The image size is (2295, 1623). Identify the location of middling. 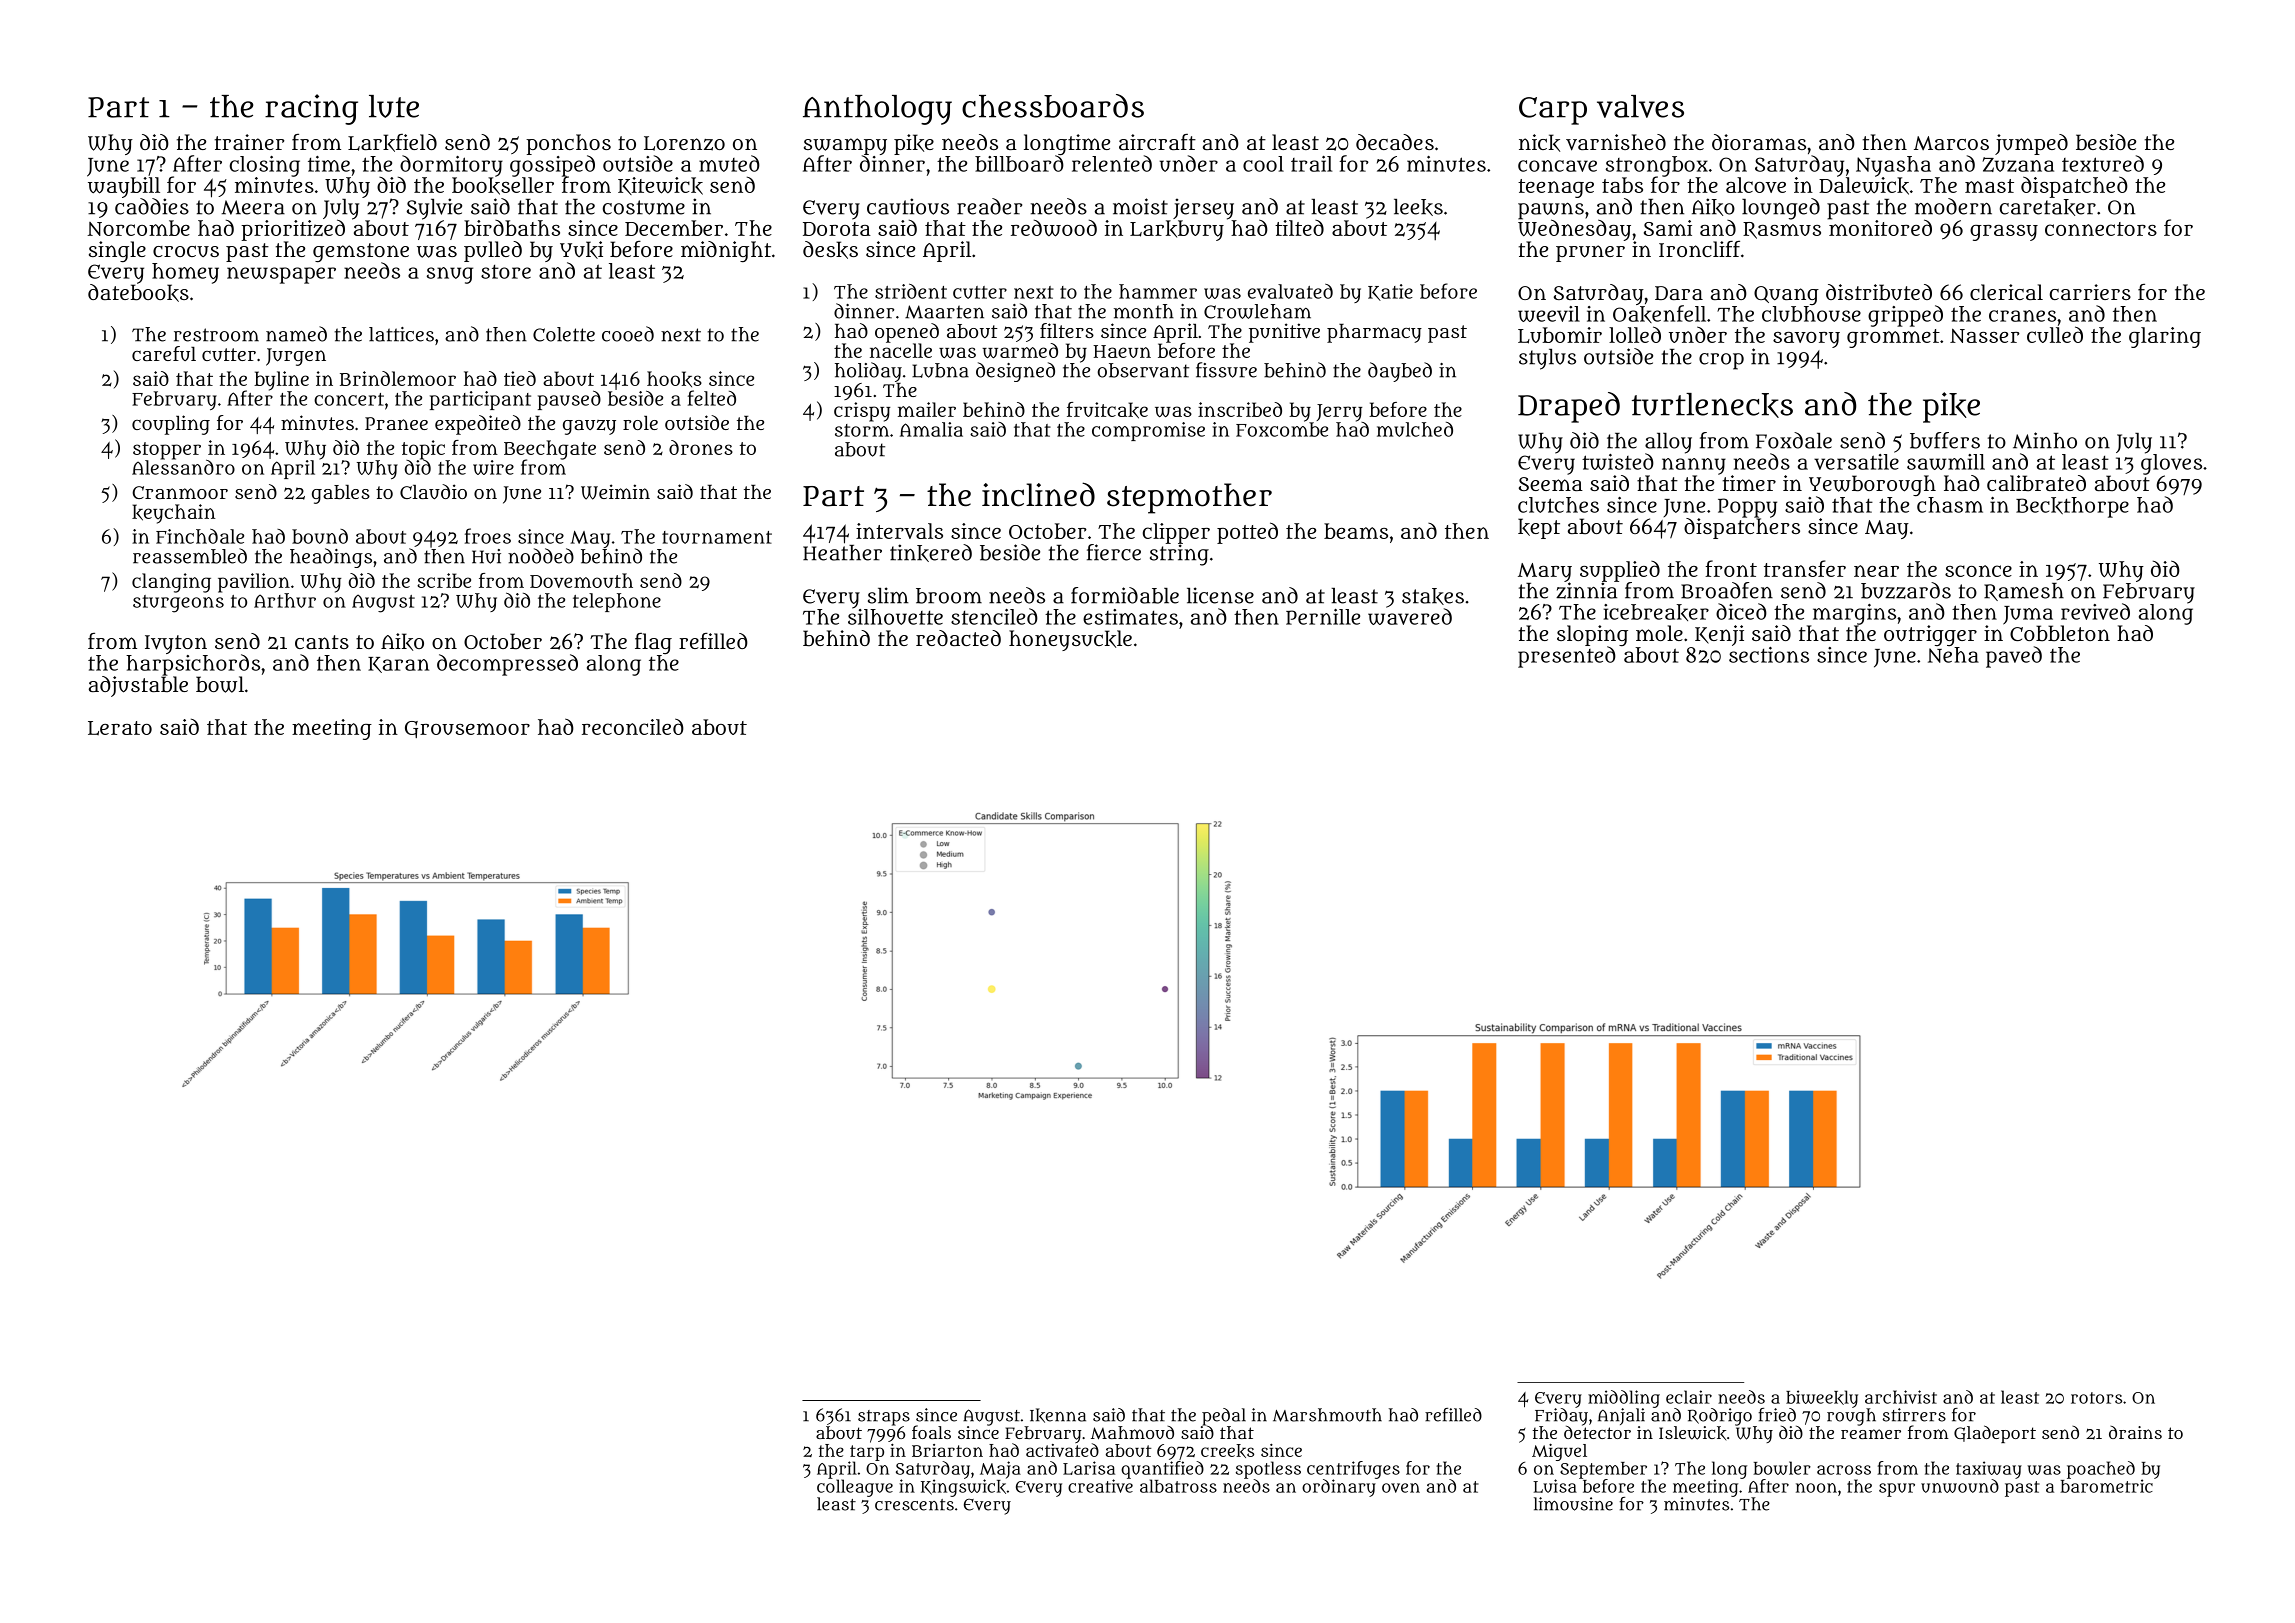
(1624, 1399).
